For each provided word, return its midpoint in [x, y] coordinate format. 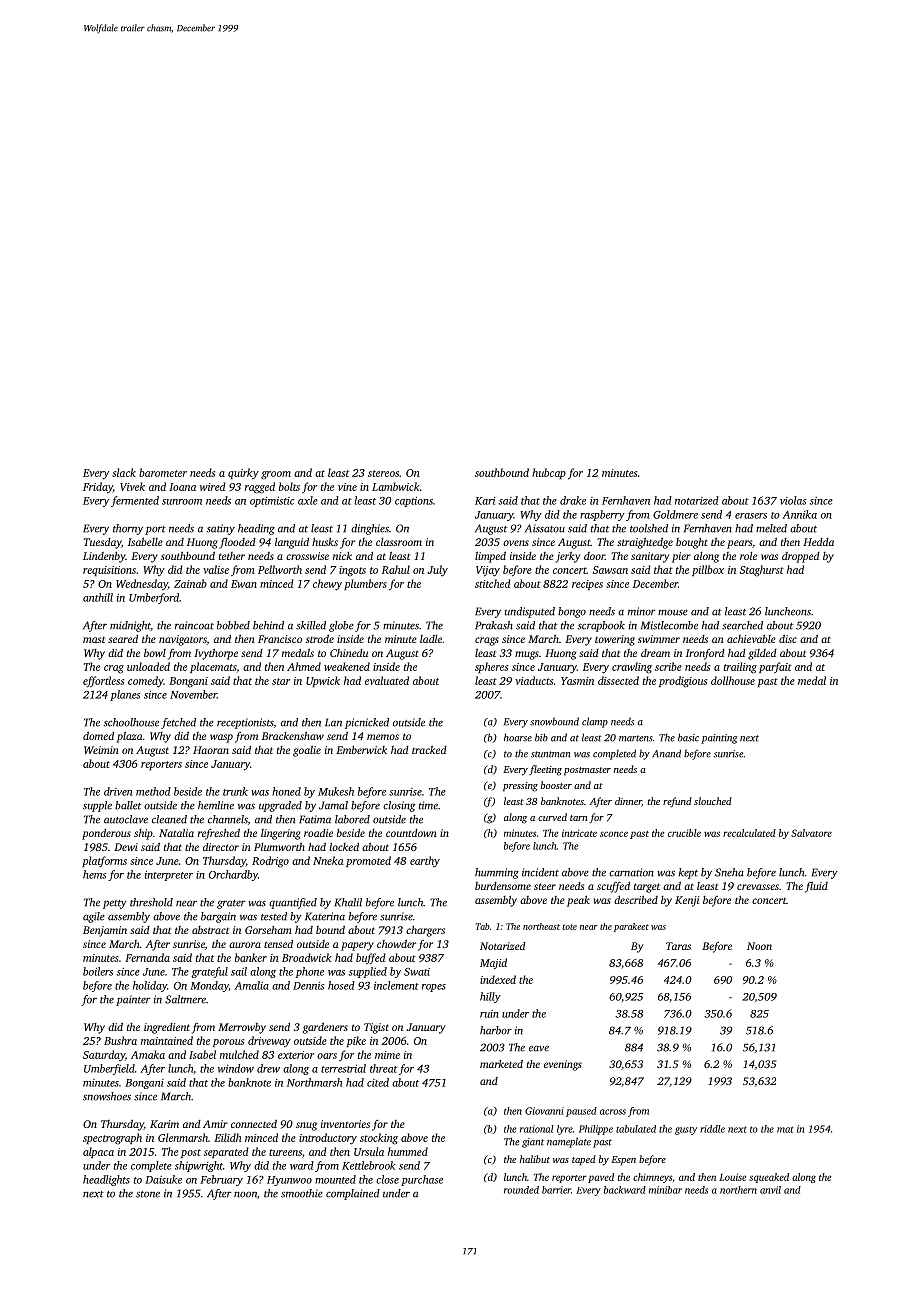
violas [793, 500]
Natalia [176, 833]
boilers [98, 971]
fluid [816, 887]
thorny [128, 529]
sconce [614, 834]
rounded [521, 1190]
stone [148, 1194]
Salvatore [811, 833]
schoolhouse [131, 722]
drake [573, 500]
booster [556, 785]
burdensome [503, 886]
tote [569, 927]
